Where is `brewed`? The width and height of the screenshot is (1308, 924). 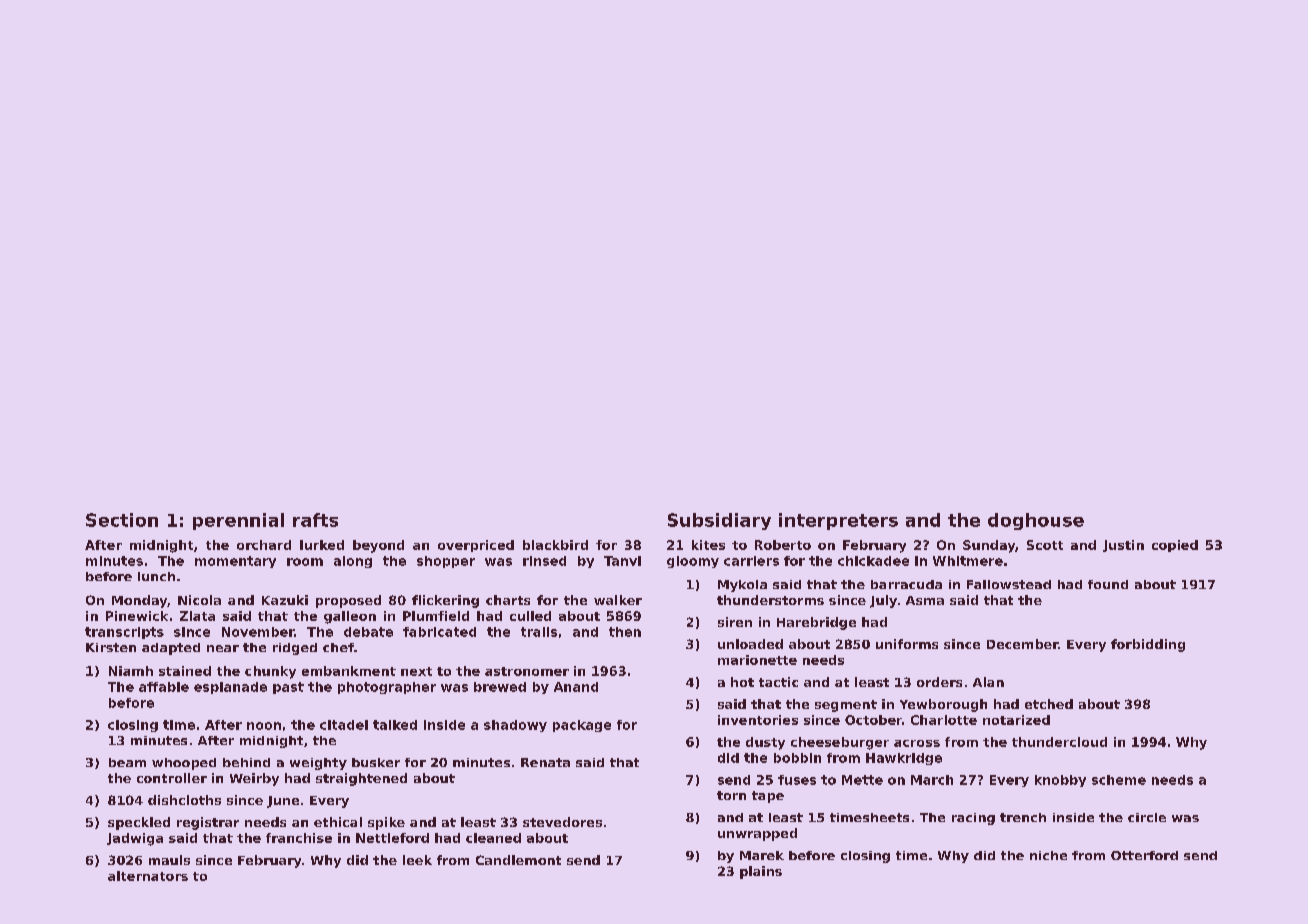
brewed is located at coordinates (500, 687).
